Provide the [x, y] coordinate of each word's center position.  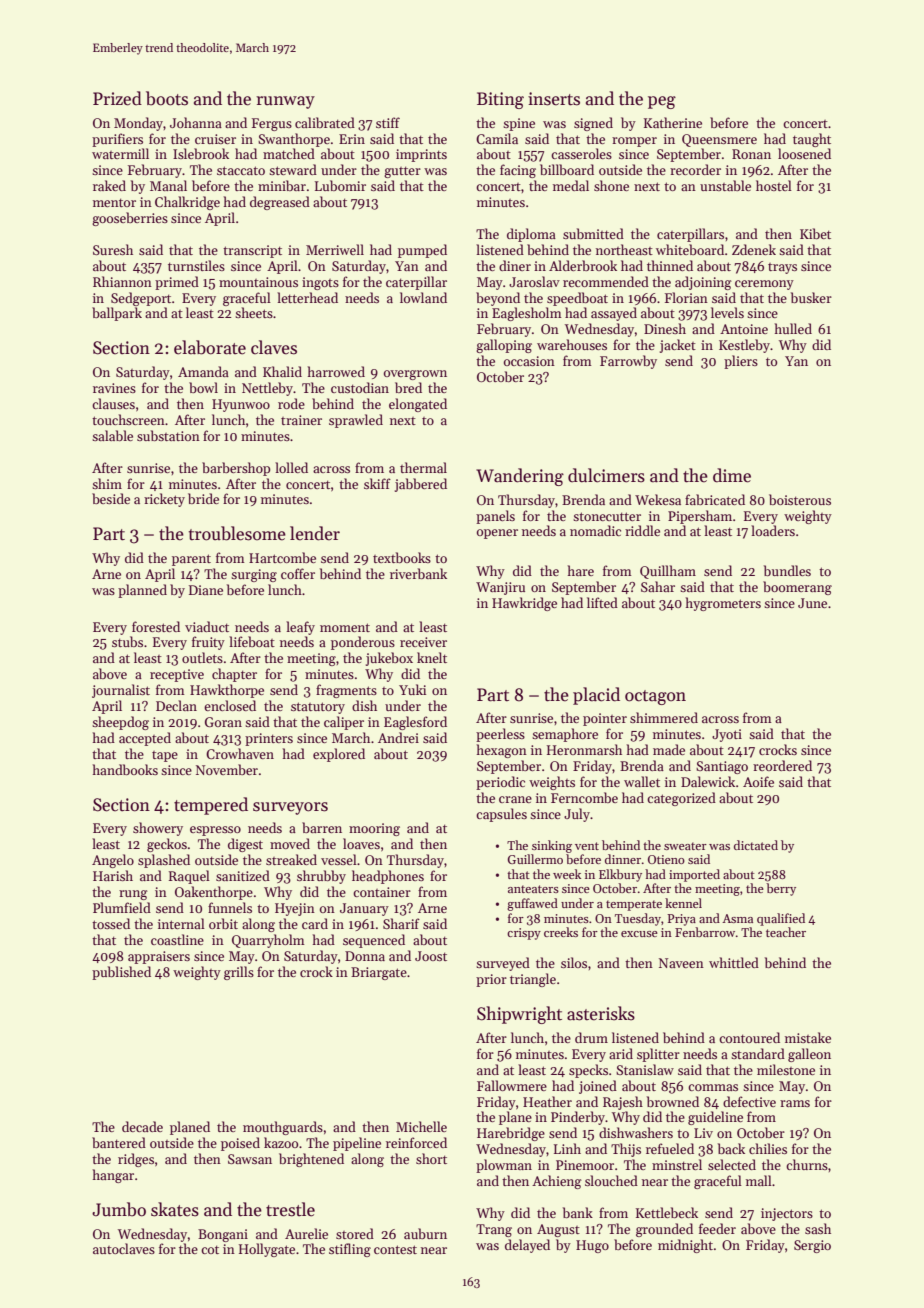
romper [634, 142]
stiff [388, 122]
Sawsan [250, 1159]
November [227, 769]
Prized [117, 98]
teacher [786, 932]
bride [203, 498]
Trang [494, 1230]
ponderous [363, 643]
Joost [431, 956]
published [121, 973]
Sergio [812, 1246]
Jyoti [727, 735]
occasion [529, 361]
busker [811, 297]
